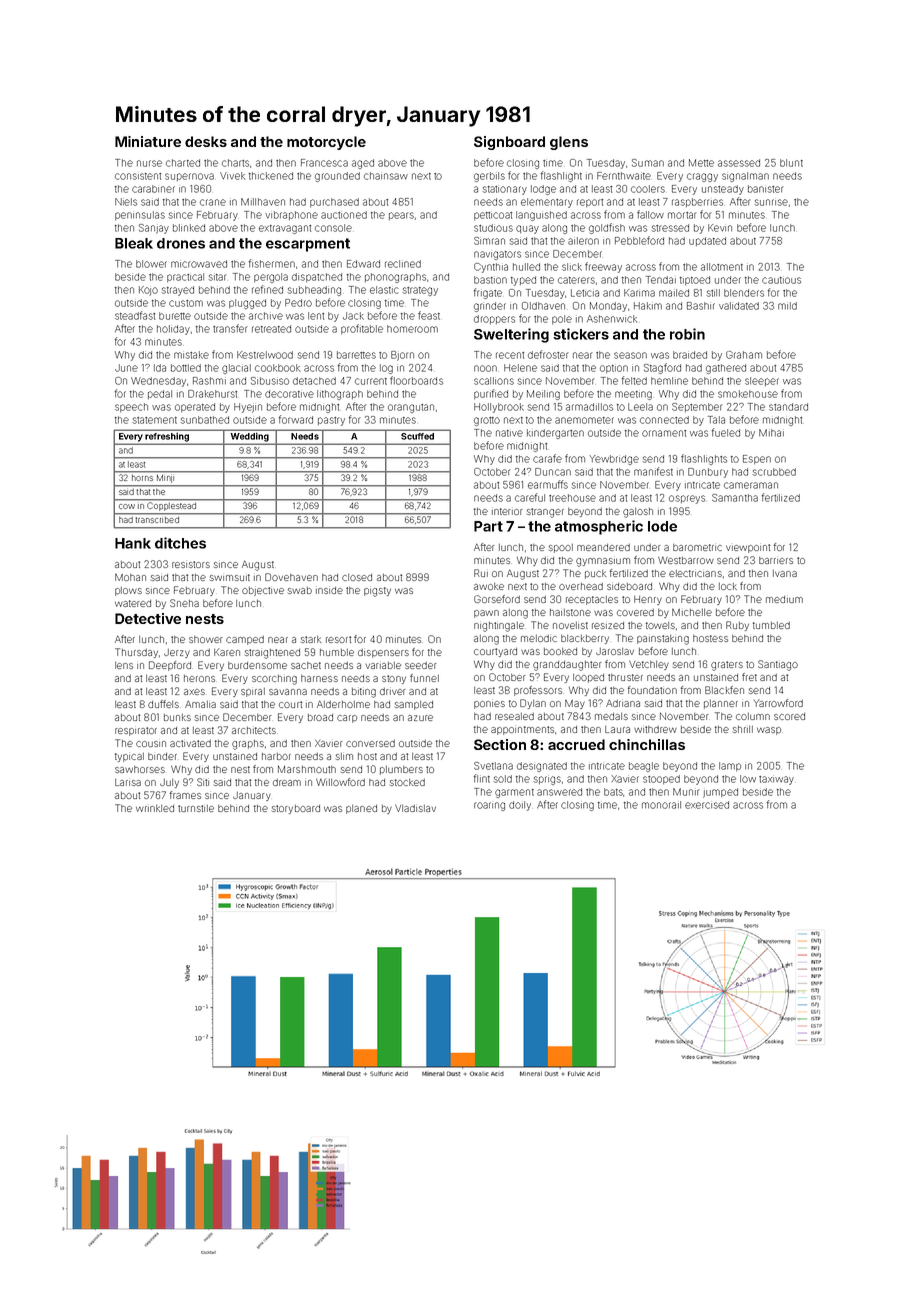 The width and height of the page is (924, 1308). Describe the element at coordinates (421, 665) in the page. I see `seeder` at that location.
